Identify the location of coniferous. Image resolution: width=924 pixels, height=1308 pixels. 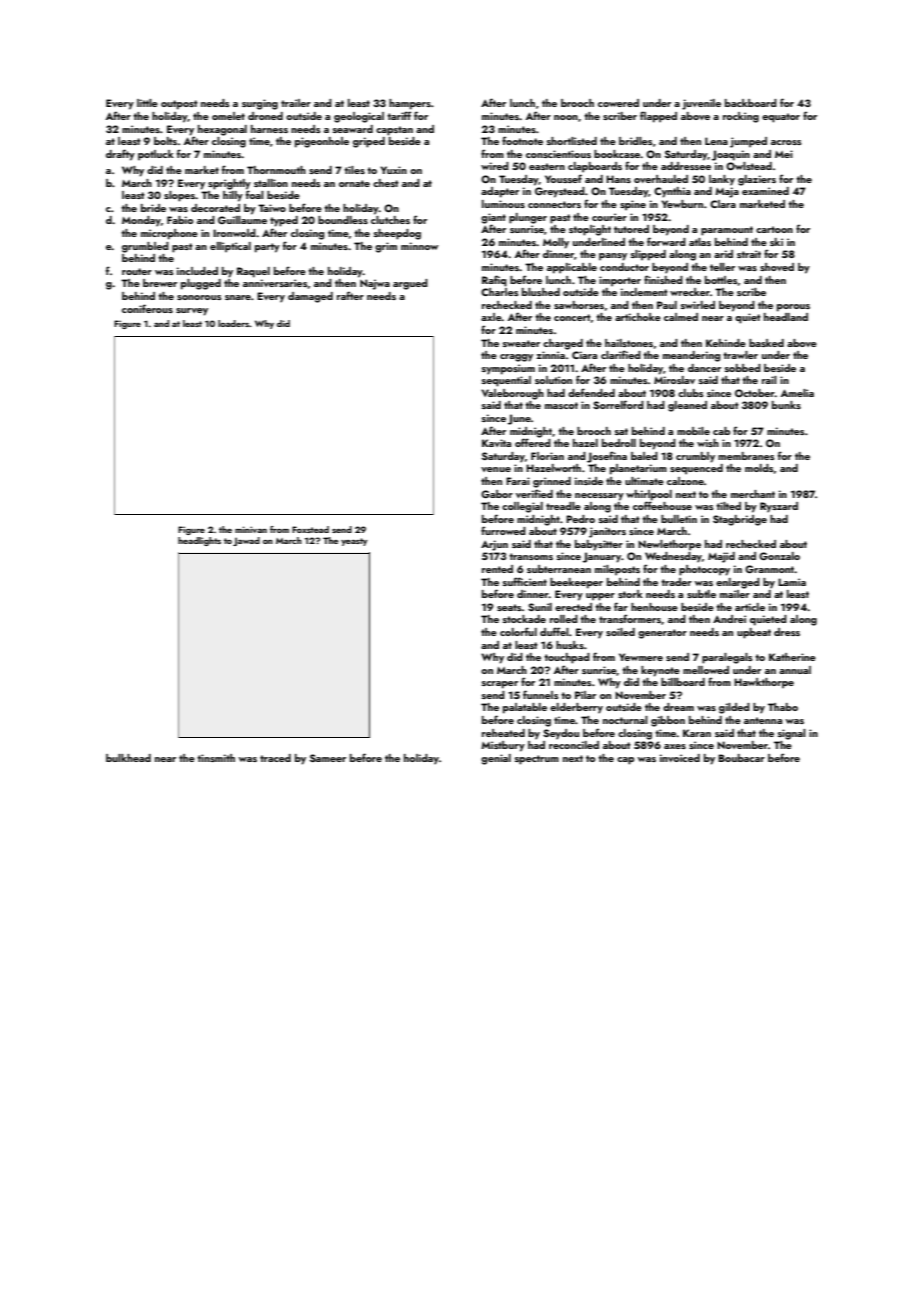
(147, 308).
